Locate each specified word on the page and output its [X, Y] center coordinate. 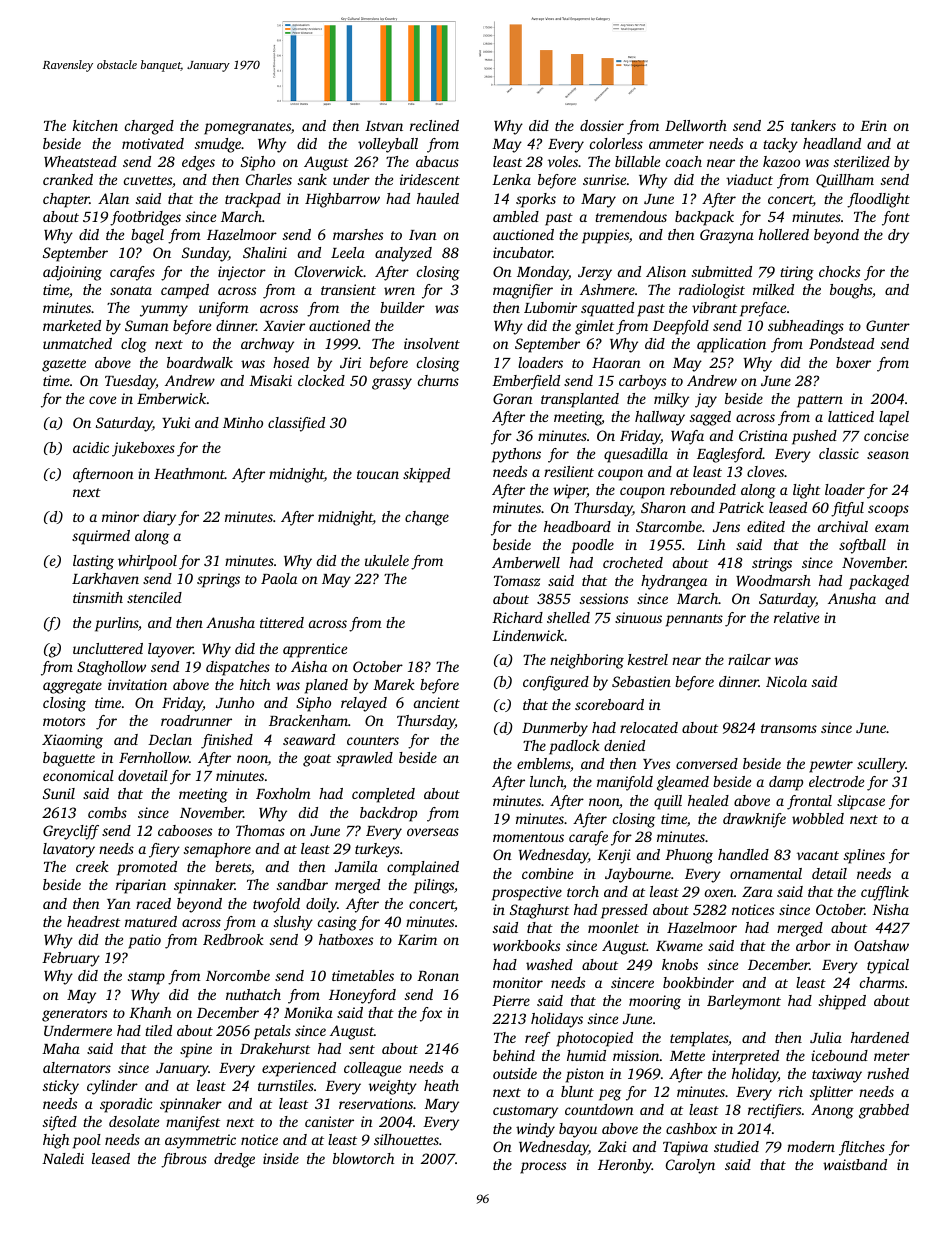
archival [843, 526]
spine [196, 1050]
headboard [577, 526]
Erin [873, 125]
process [543, 1168]
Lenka [511, 179]
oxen [719, 893]
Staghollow [111, 668]
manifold [625, 783]
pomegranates [247, 128]
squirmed [101, 537]
